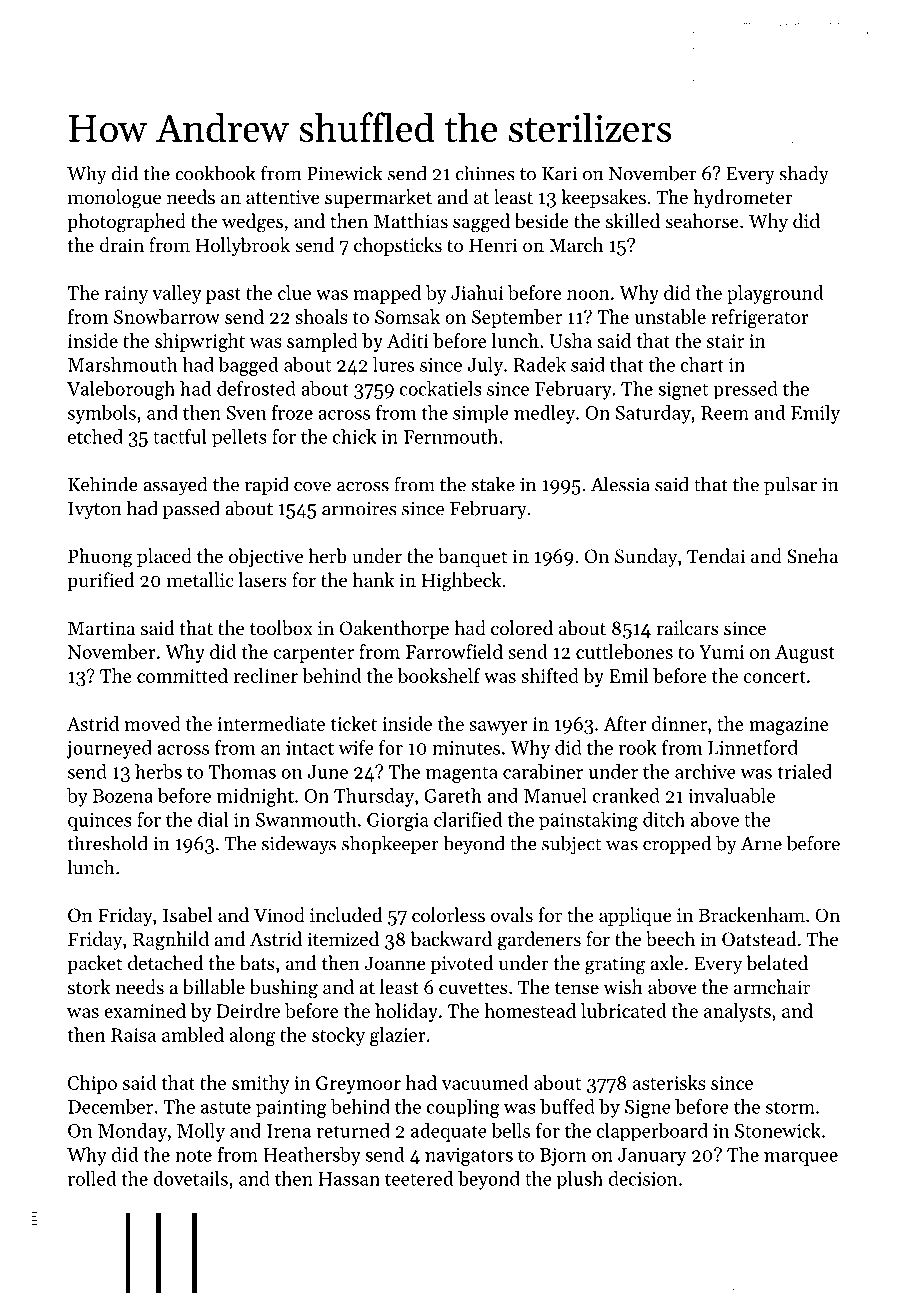 The width and height of the image is (908, 1316). I want to click on banquet, so click(472, 557).
